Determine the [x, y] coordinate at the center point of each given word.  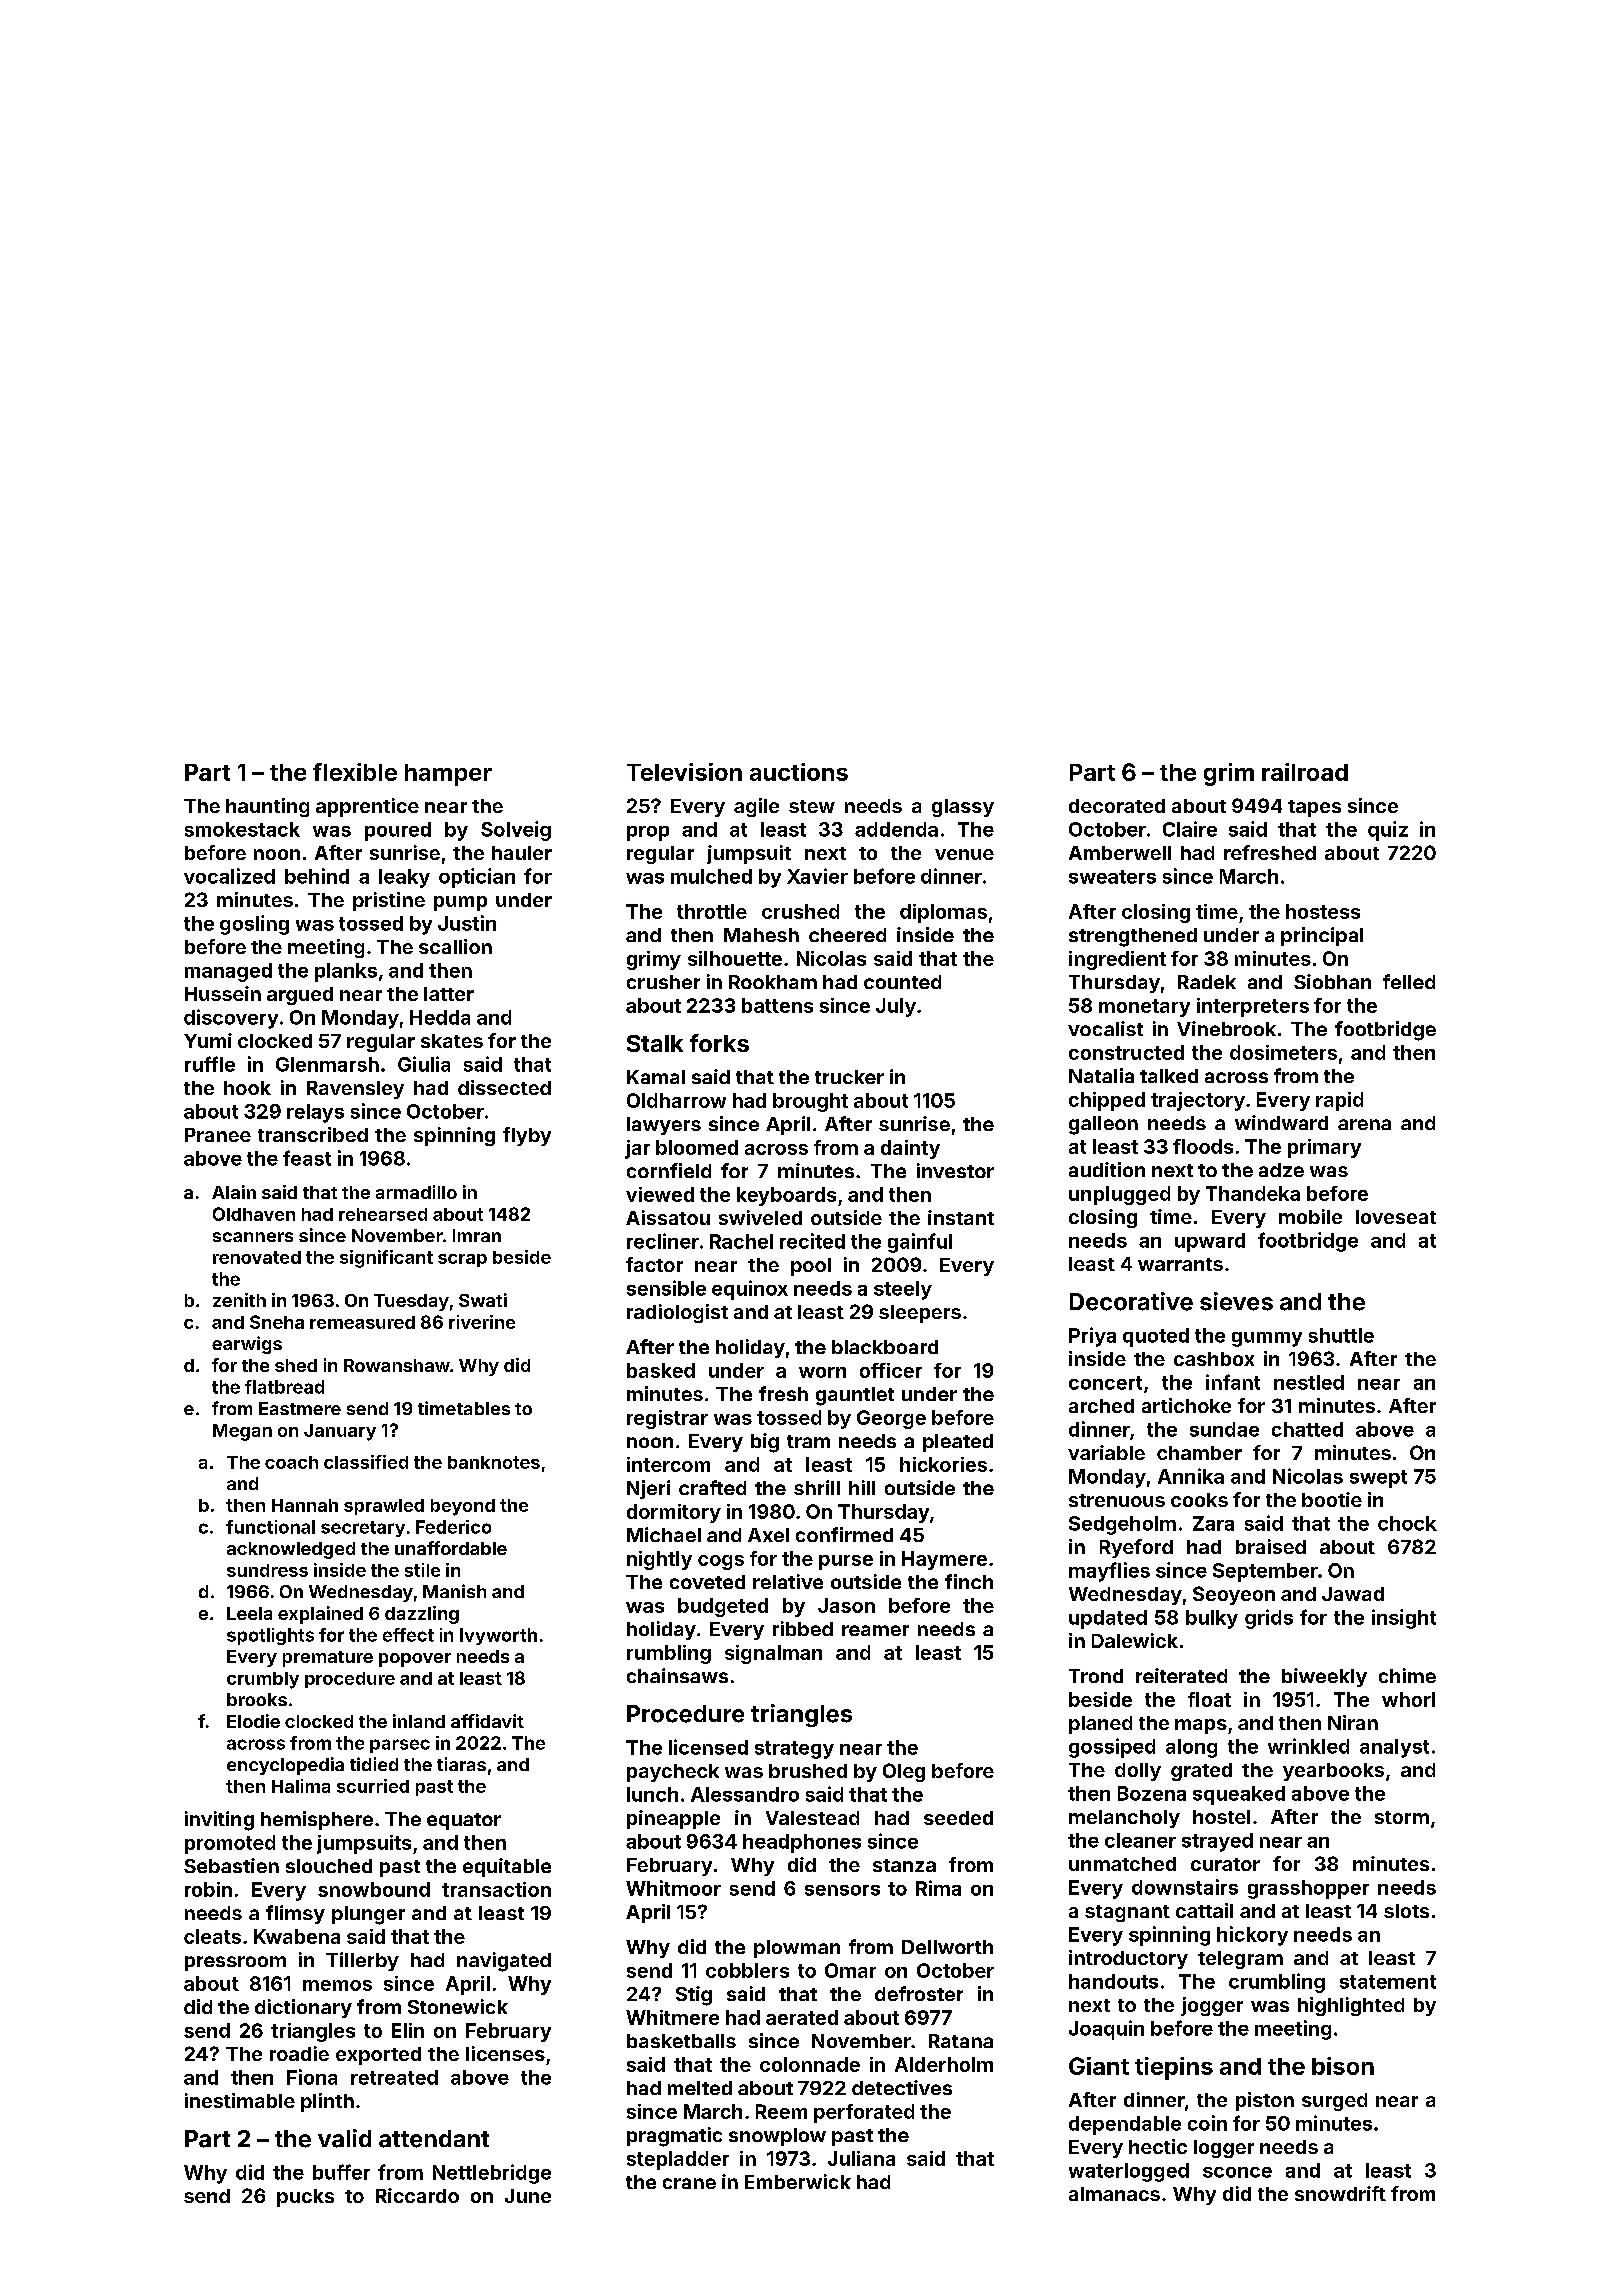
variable [1106, 1452]
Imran [477, 1235]
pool [811, 1267]
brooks [257, 1699]
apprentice [367, 807]
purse [846, 1562]
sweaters [1112, 877]
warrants [1180, 1264]
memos [337, 1985]
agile [756, 807]
